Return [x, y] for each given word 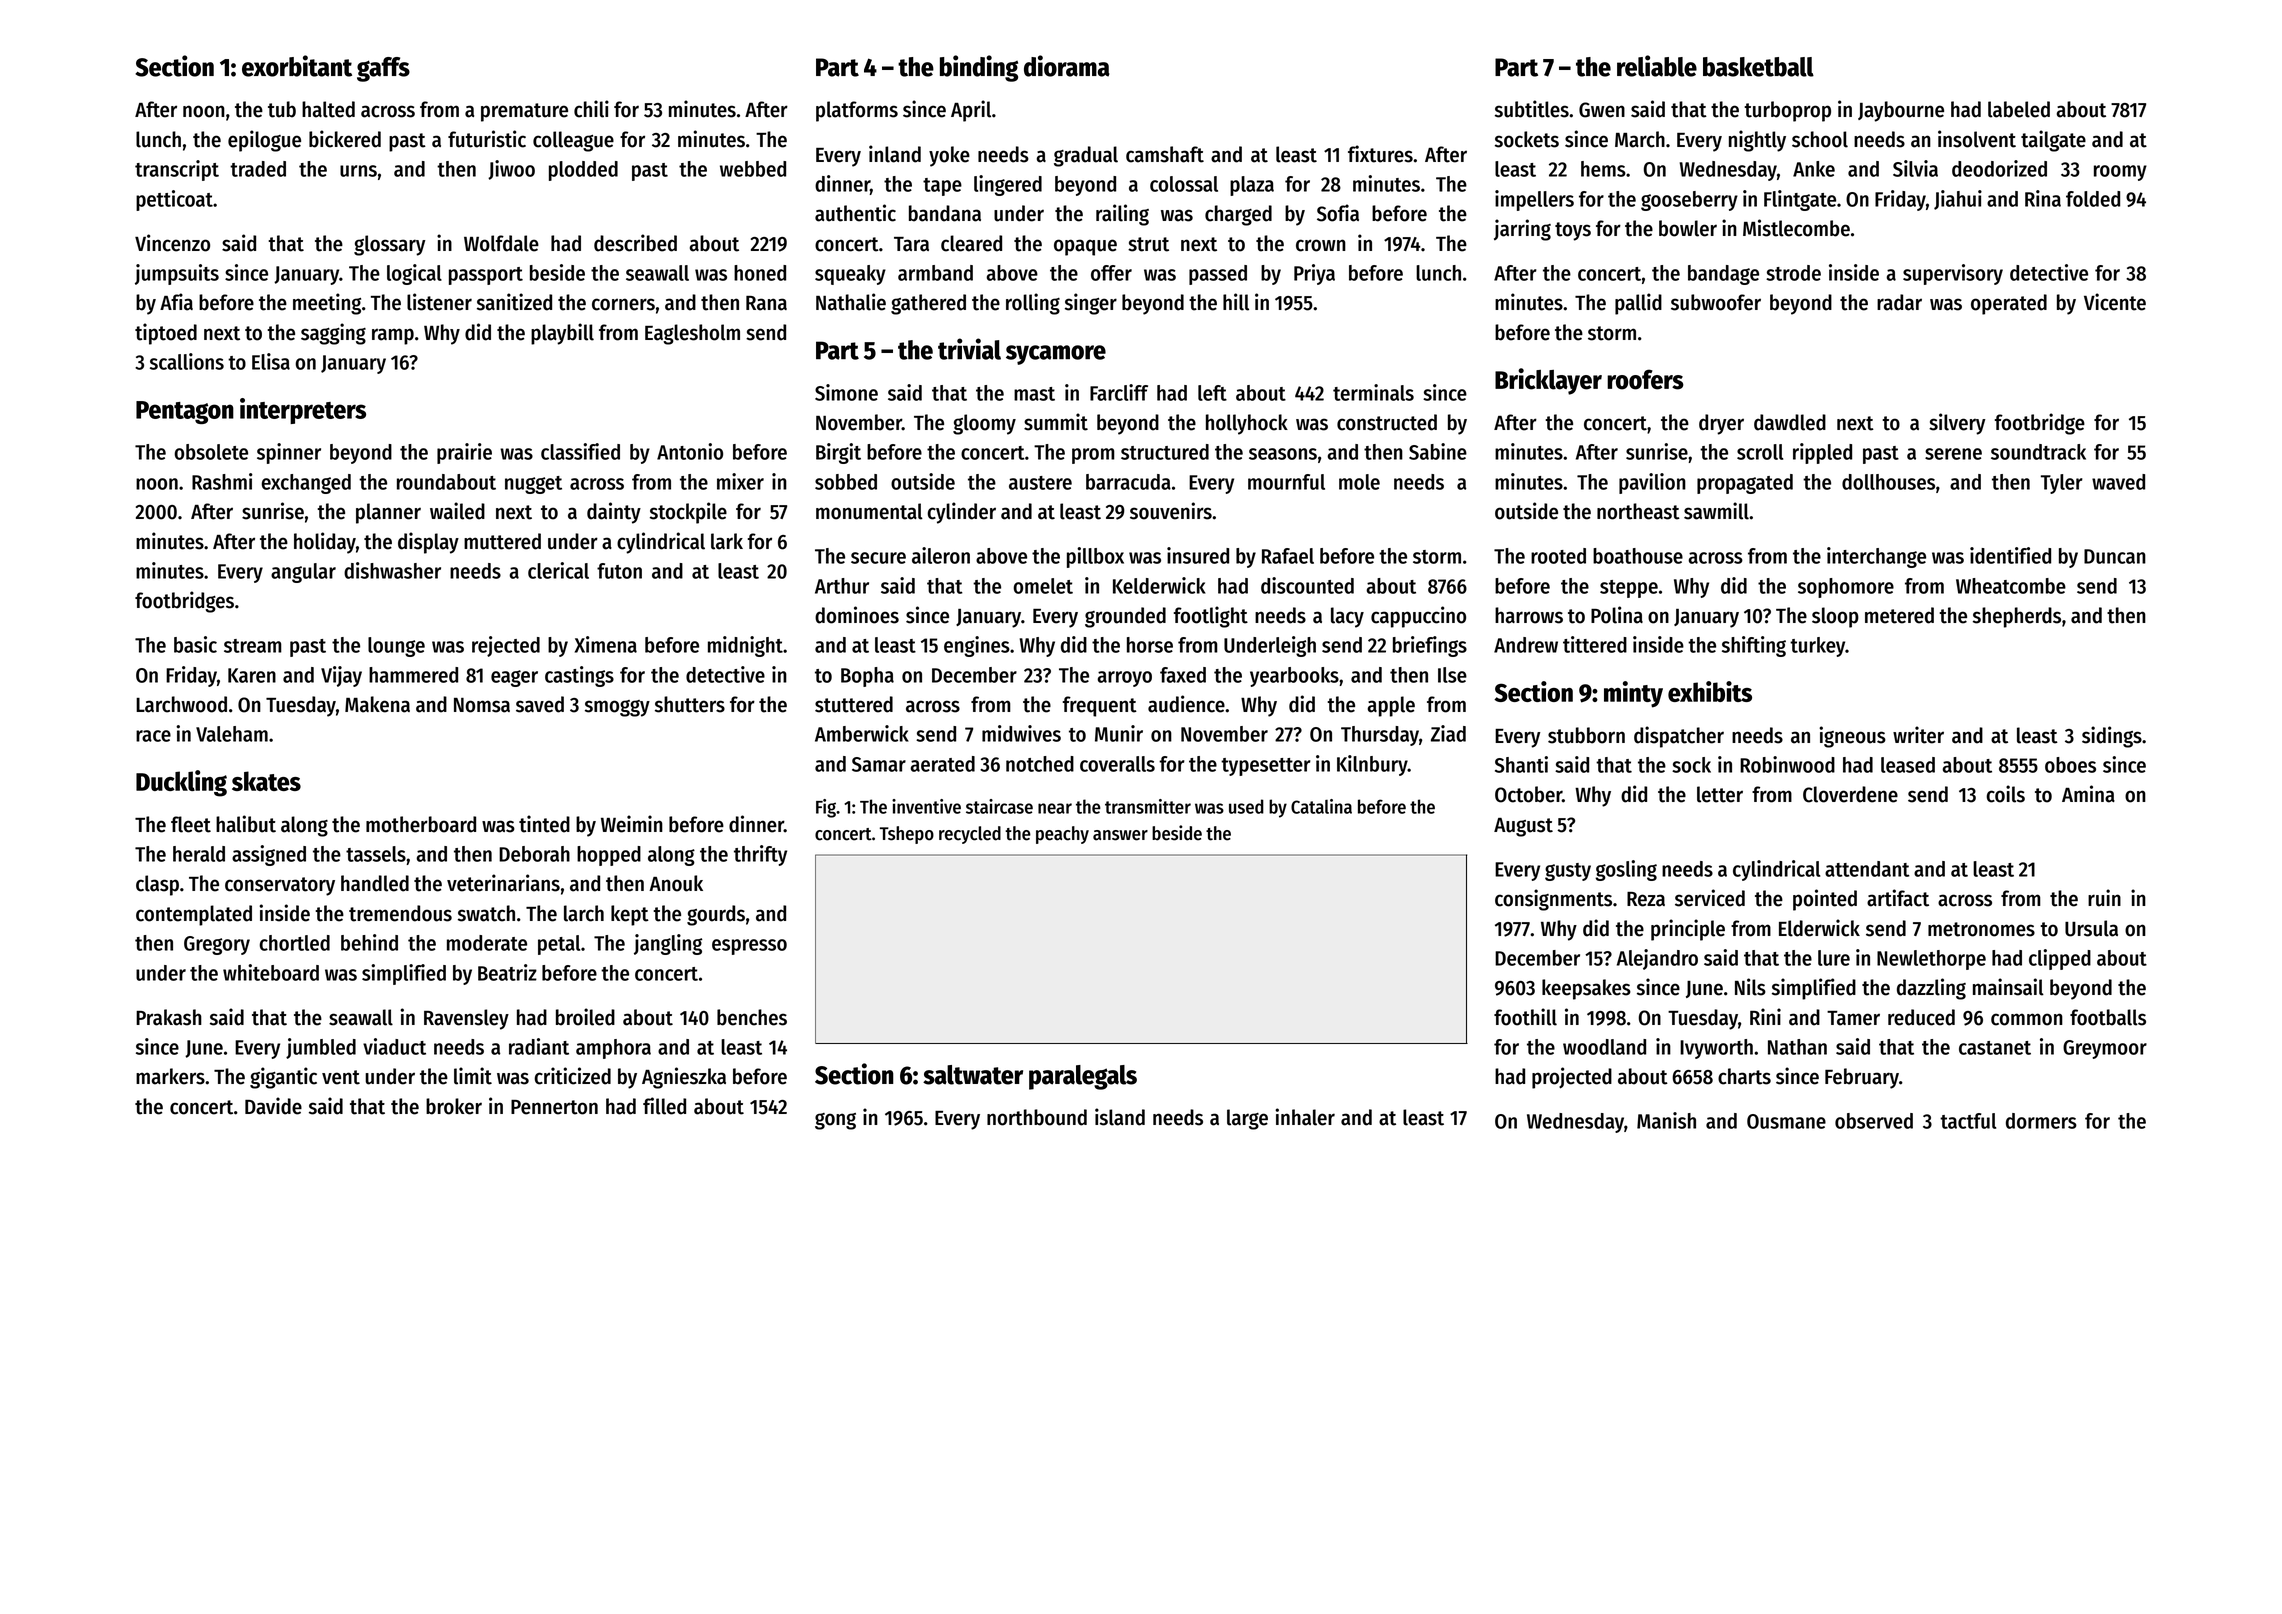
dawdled [1790, 422]
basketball [1758, 67]
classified [580, 451]
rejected [506, 646]
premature [524, 112]
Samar [879, 764]
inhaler [1305, 1117]
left [1212, 393]
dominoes [857, 615]
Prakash [169, 1017]
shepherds [2017, 617]
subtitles [1532, 109]
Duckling [181, 783]
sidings [2112, 737]
